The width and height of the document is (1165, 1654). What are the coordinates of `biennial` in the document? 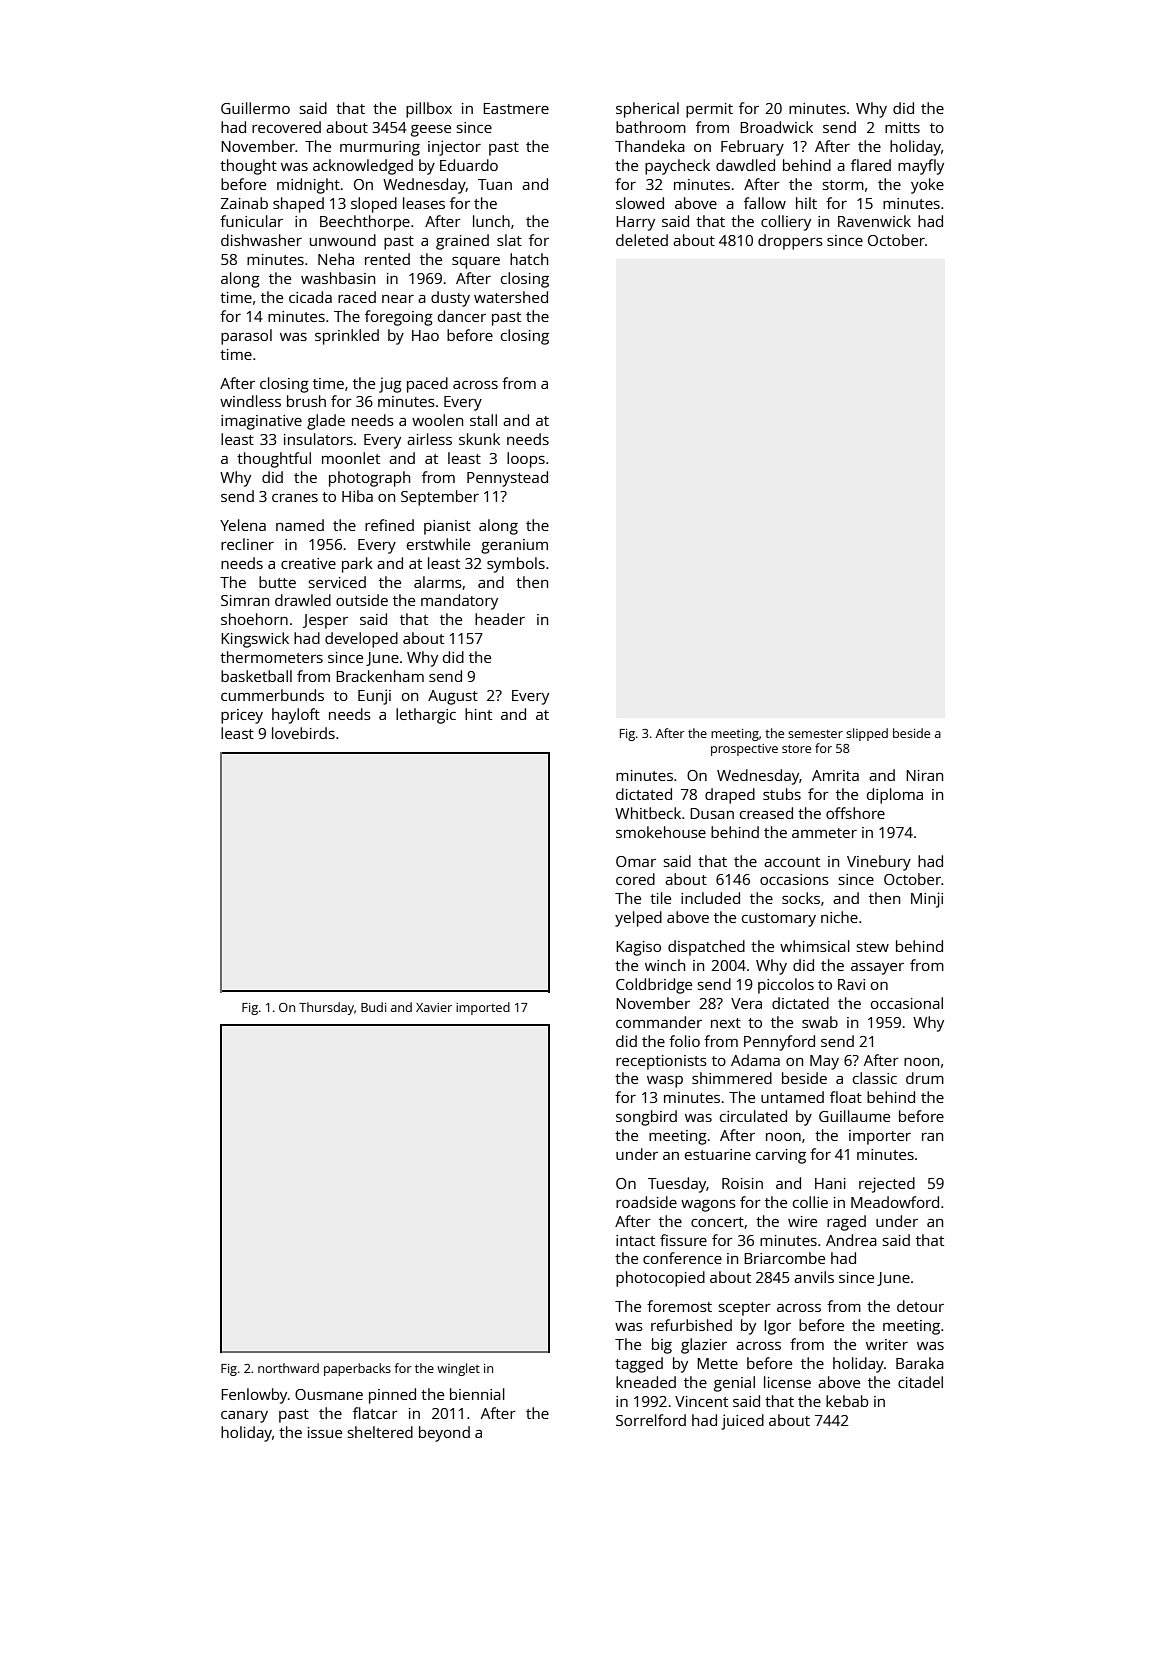 It's located at (477, 1394).
